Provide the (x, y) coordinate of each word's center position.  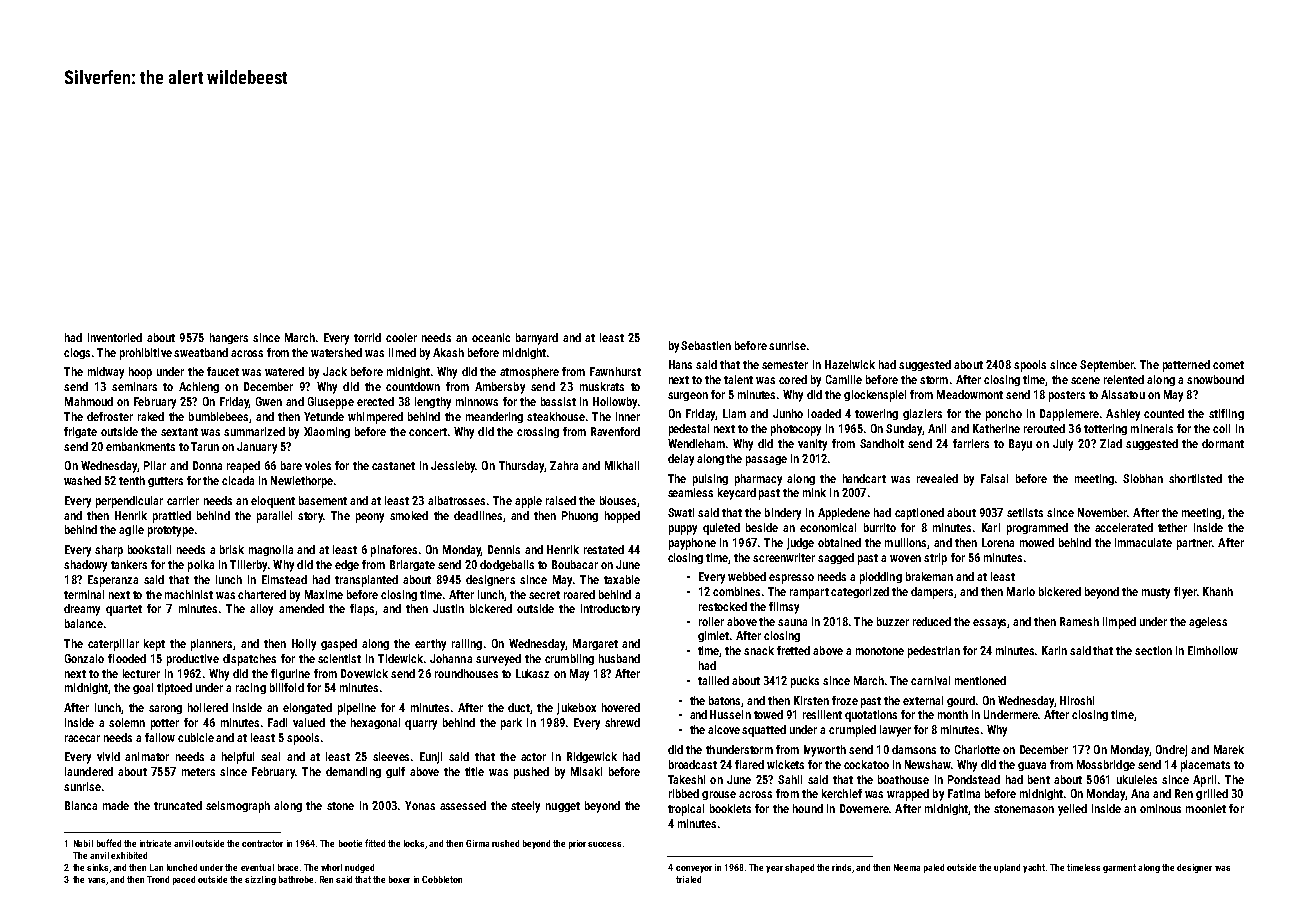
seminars (134, 386)
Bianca (81, 805)
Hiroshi (1077, 700)
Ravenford (615, 431)
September (1107, 366)
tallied (713, 680)
